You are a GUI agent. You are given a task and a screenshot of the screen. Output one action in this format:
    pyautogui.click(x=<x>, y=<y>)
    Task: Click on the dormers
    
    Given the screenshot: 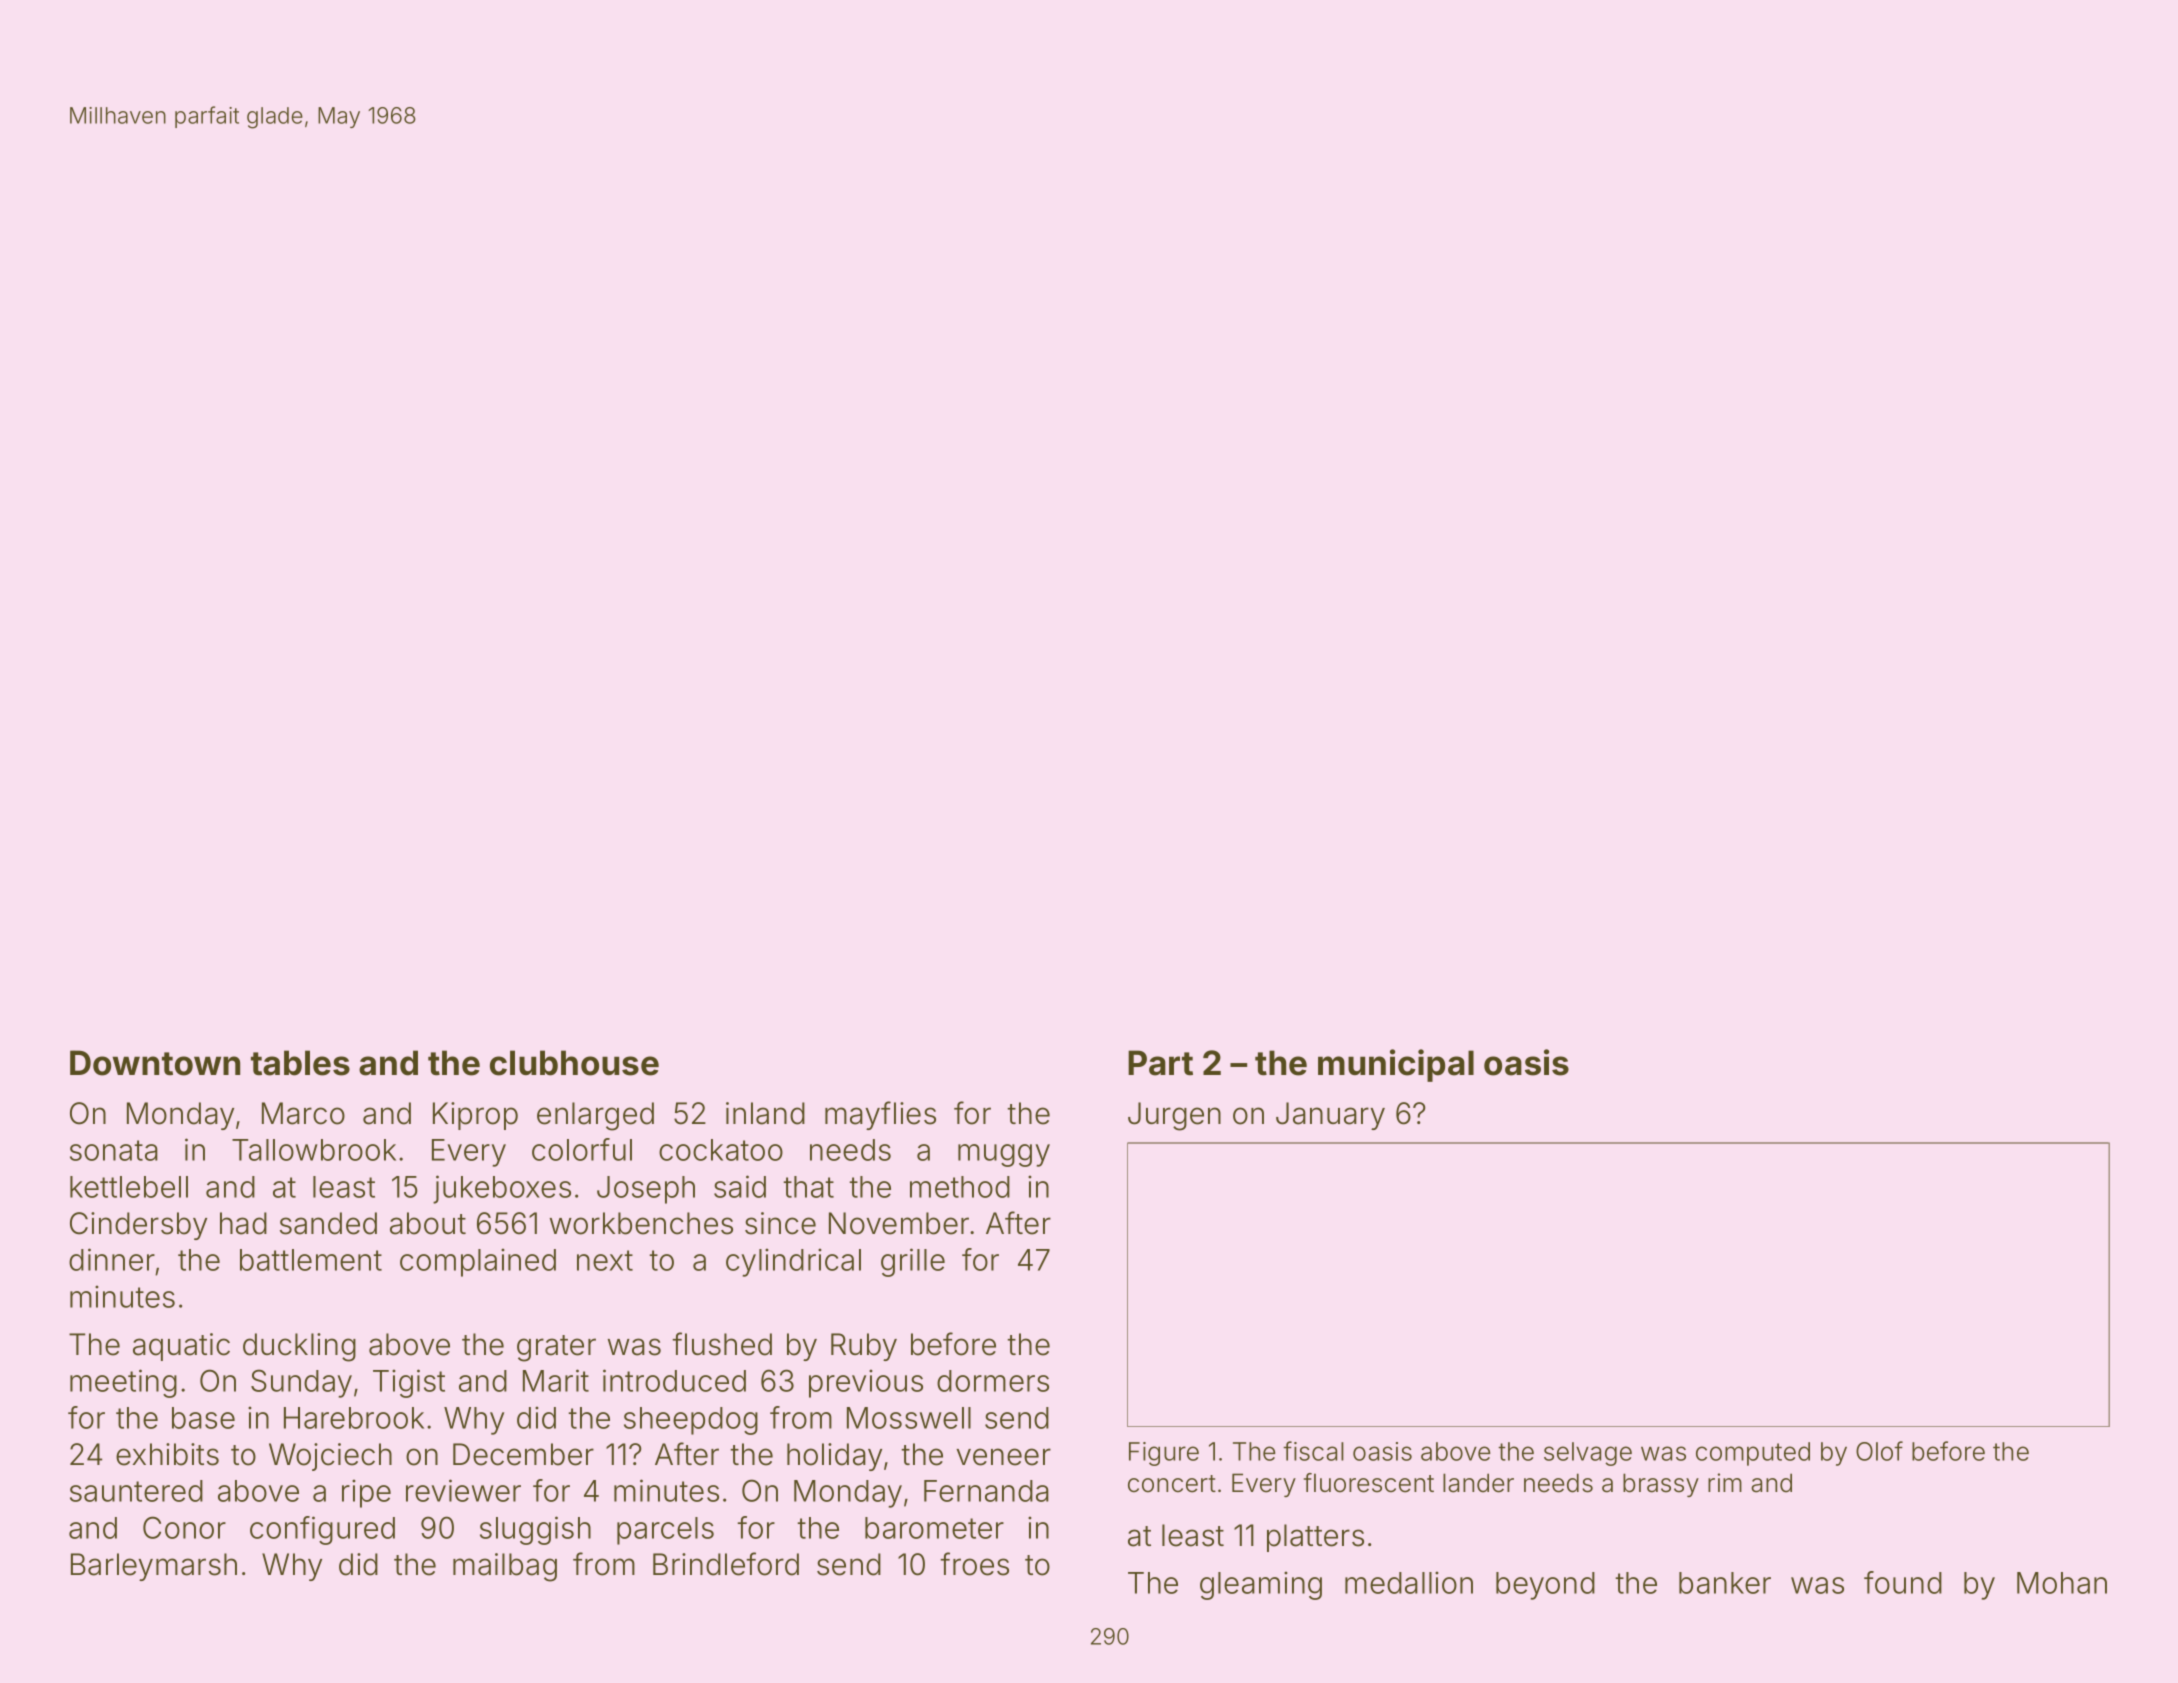 What is the action you would take?
    pyautogui.click(x=993, y=1381)
